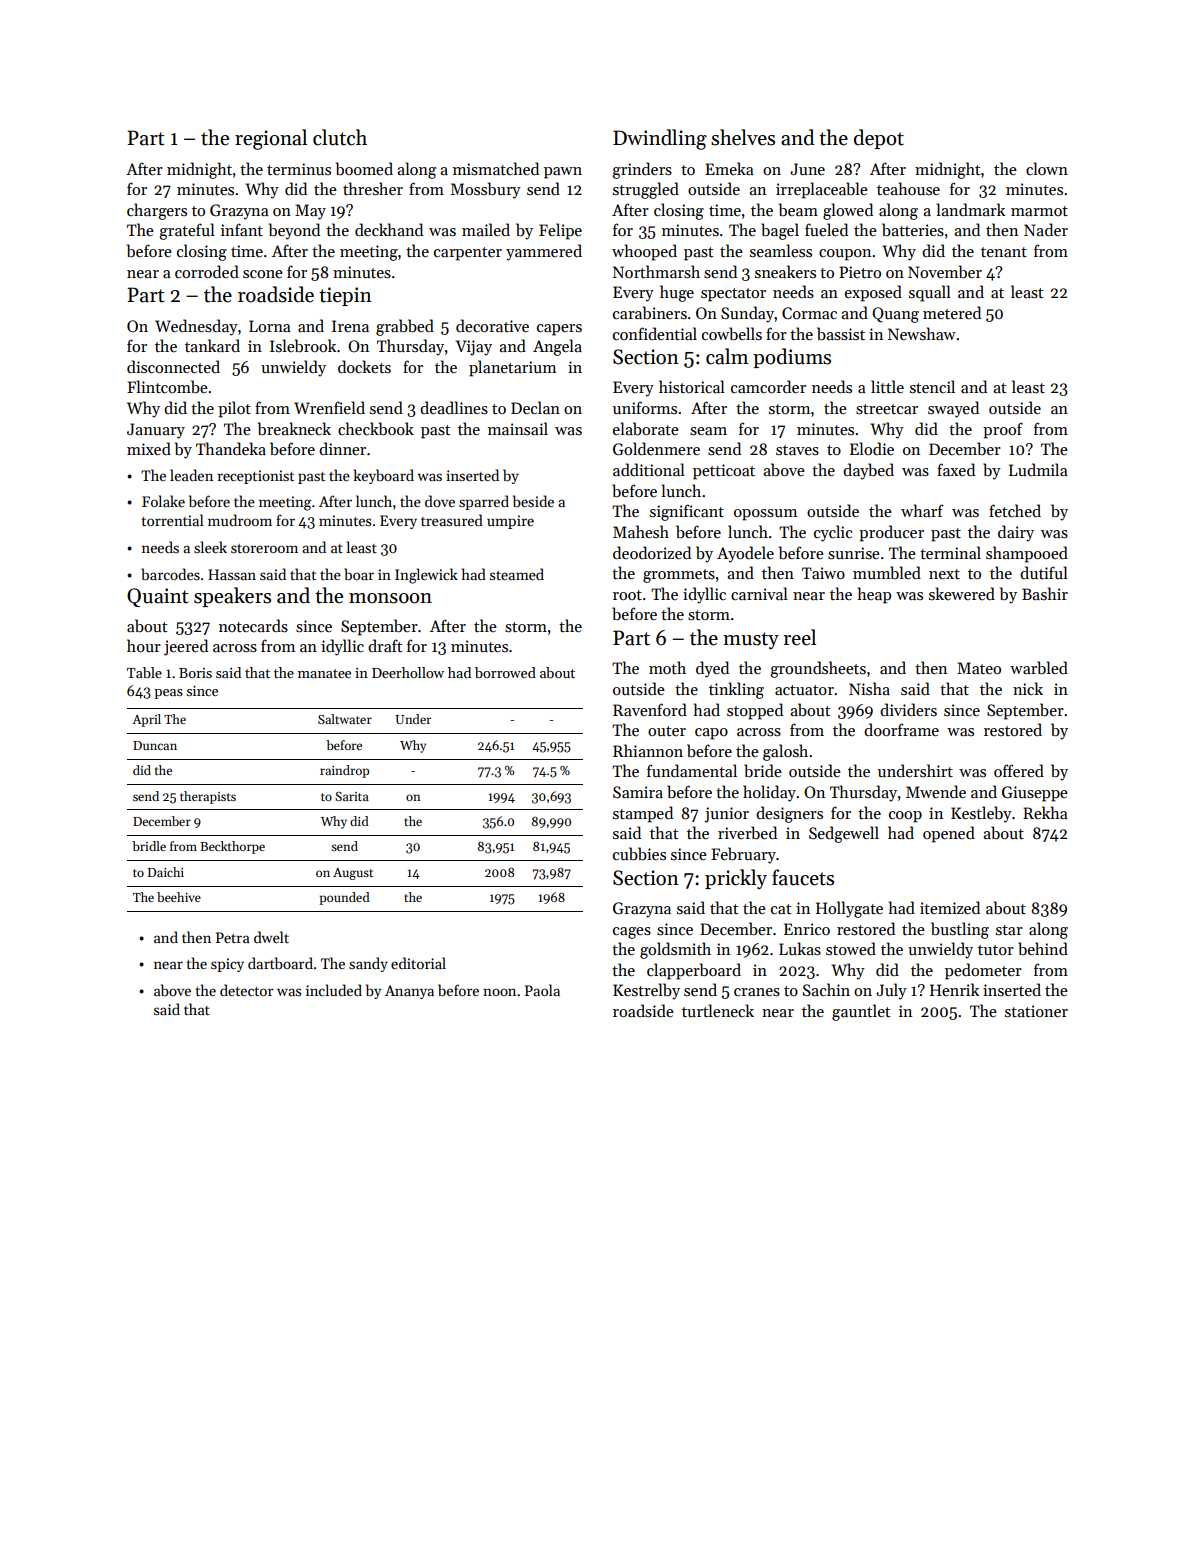 This screenshot has width=1195, height=1547. I want to click on checkbook, so click(376, 429).
